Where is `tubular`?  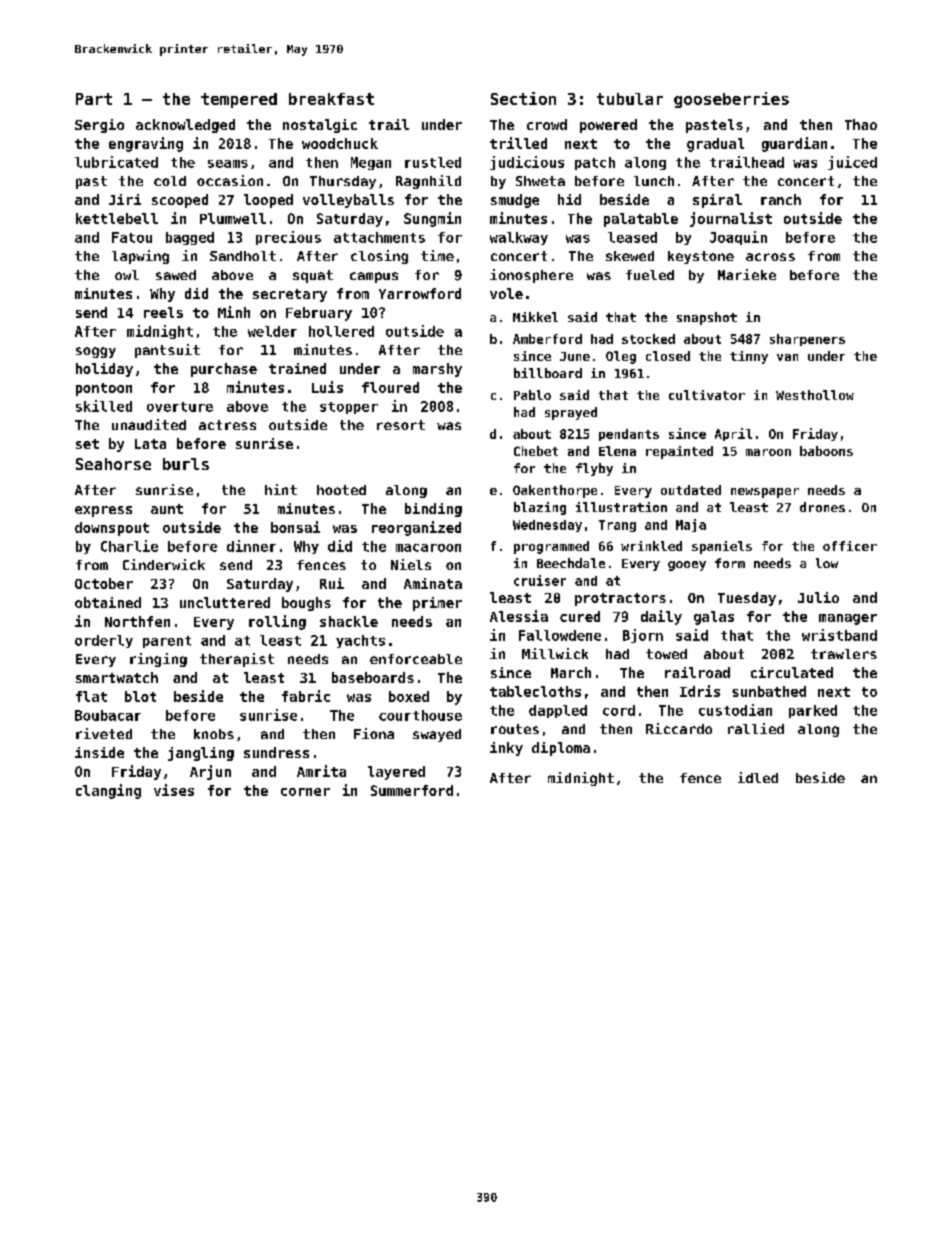 tubular is located at coordinates (630, 99).
